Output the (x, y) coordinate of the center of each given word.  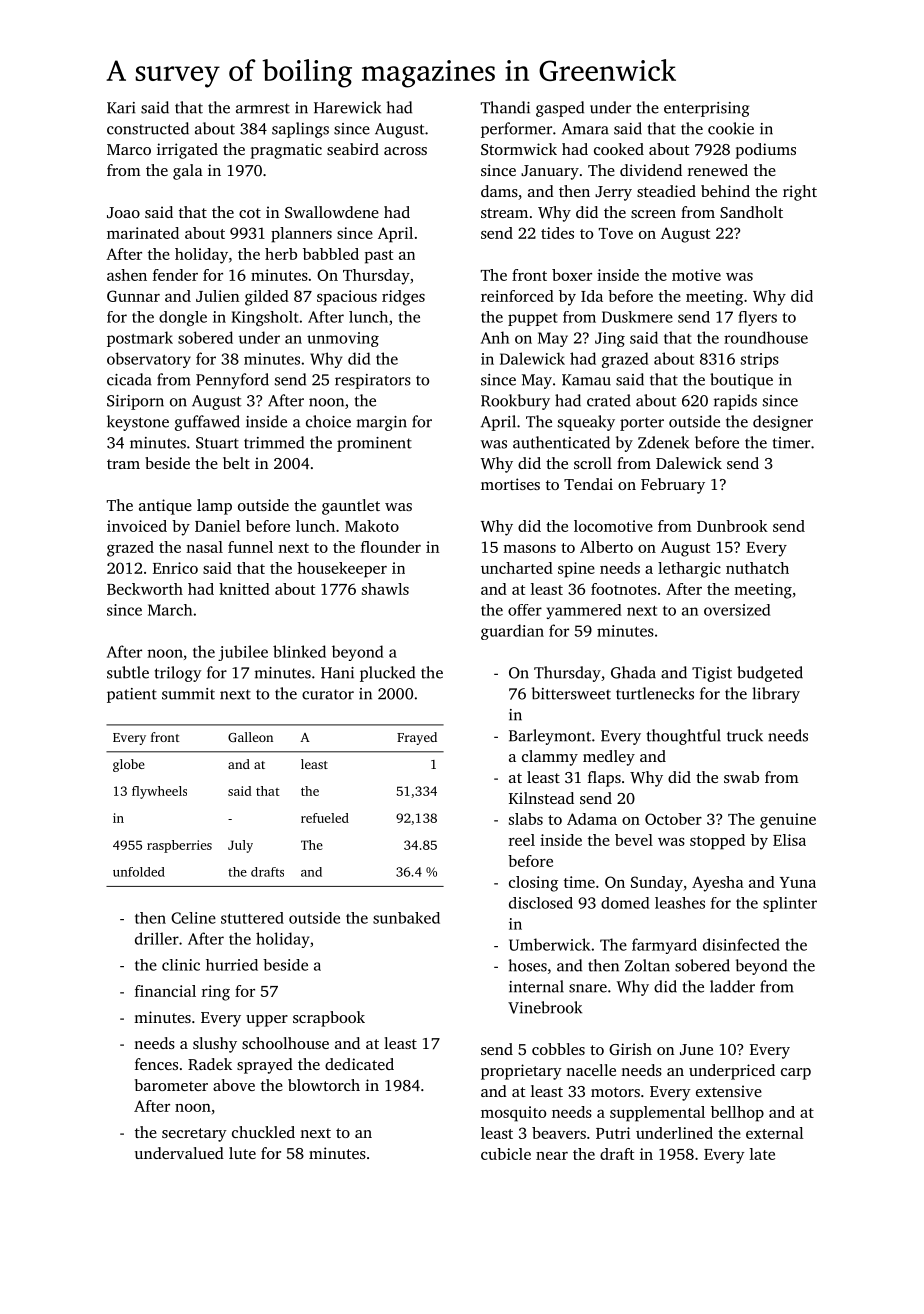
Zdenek (663, 442)
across (405, 151)
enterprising (706, 109)
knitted (244, 589)
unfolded (139, 872)
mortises (510, 484)
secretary (194, 1135)
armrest (263, 108)
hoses (528, 965)
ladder (732, 986)
